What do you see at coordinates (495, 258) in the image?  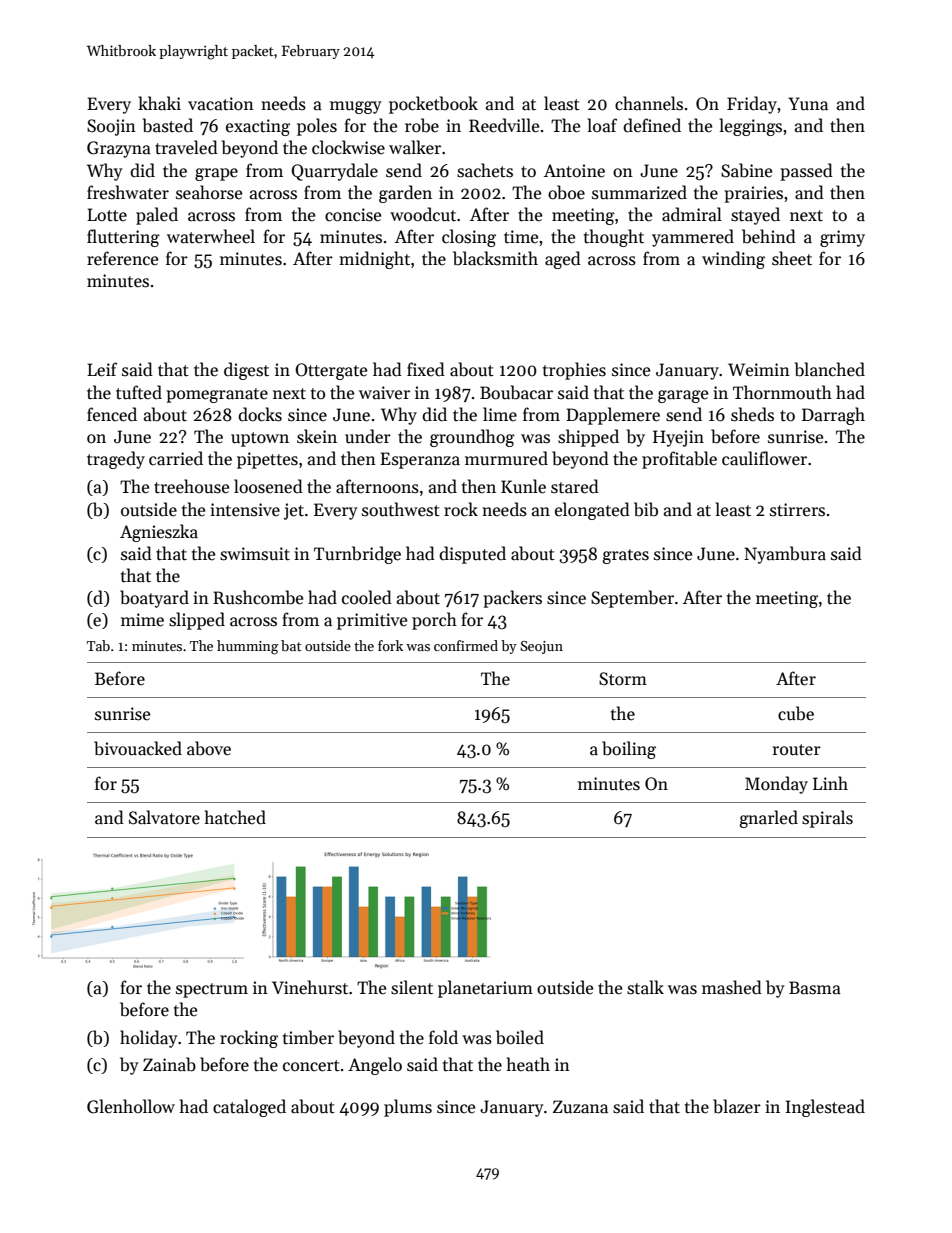 I see `blacksmith` at bounding box center [495, 258].
